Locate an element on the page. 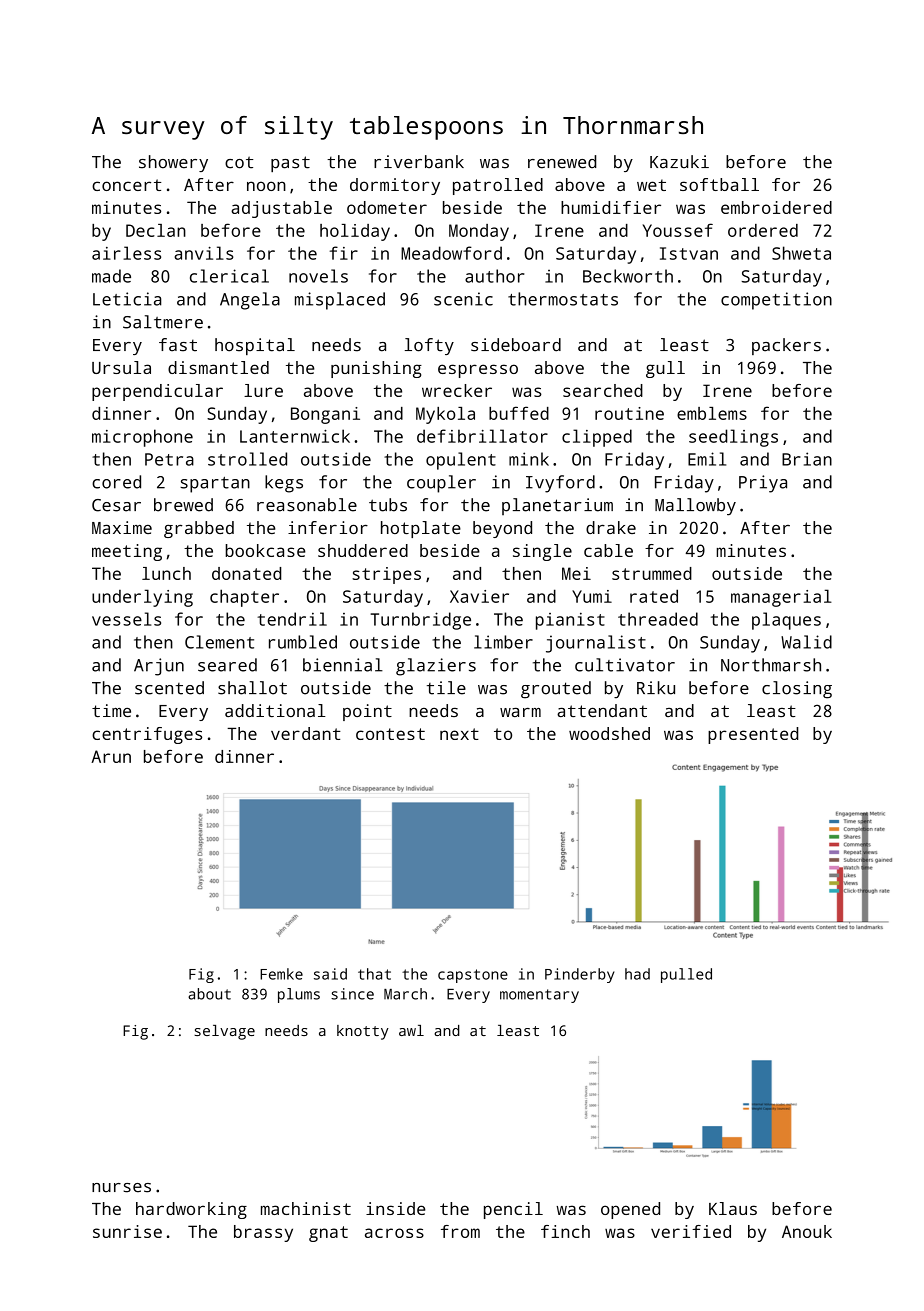 This document has width=924, height=1311. Cesar is located at coordinates (116, 505).
